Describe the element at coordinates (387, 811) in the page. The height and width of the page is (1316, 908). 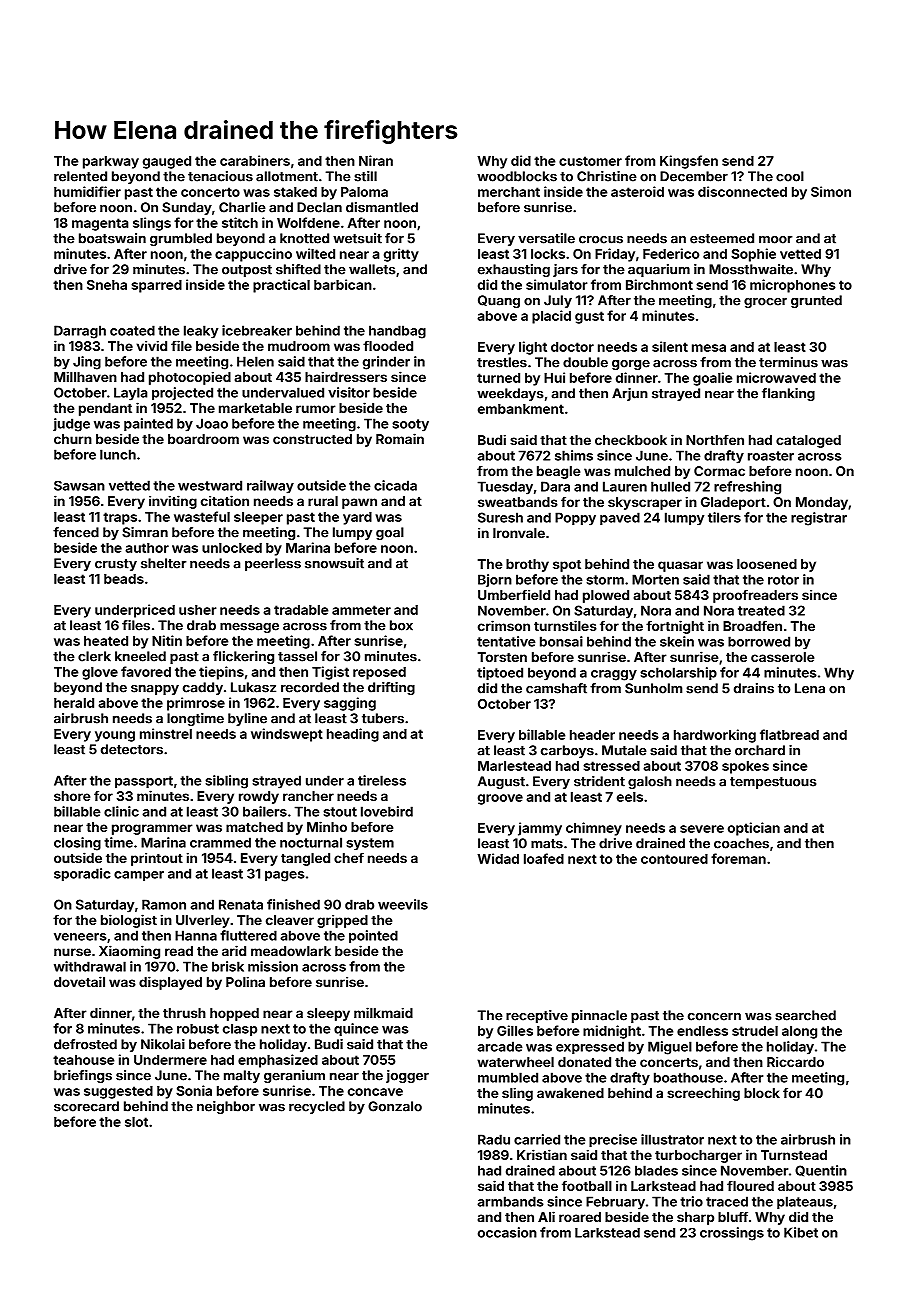
I see `lovebird` at that location.
